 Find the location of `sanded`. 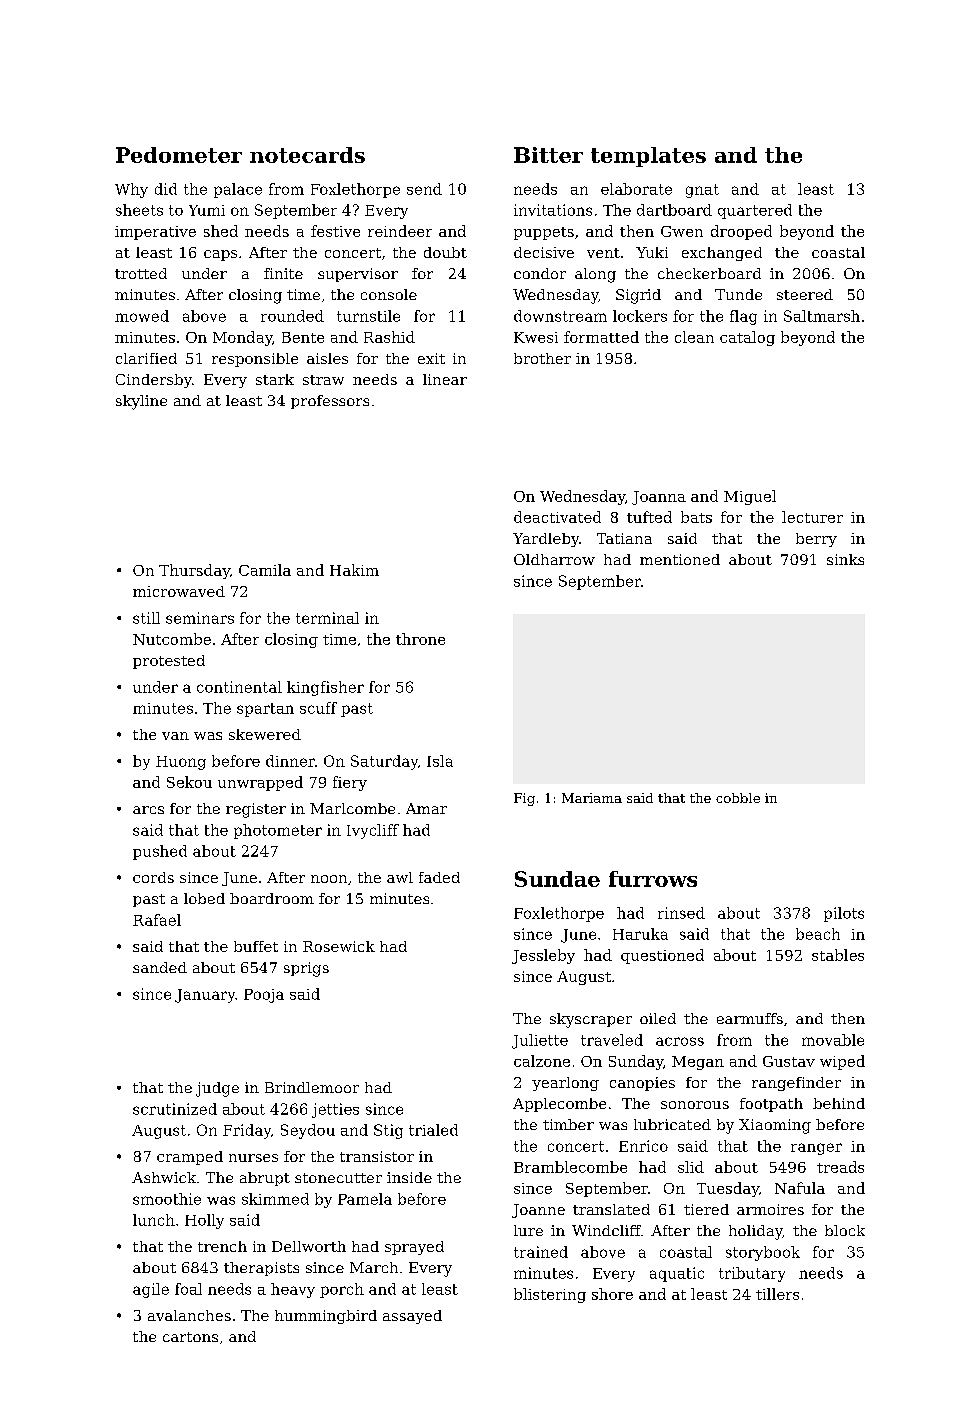

sanded is located at coordinates (160, 967).
